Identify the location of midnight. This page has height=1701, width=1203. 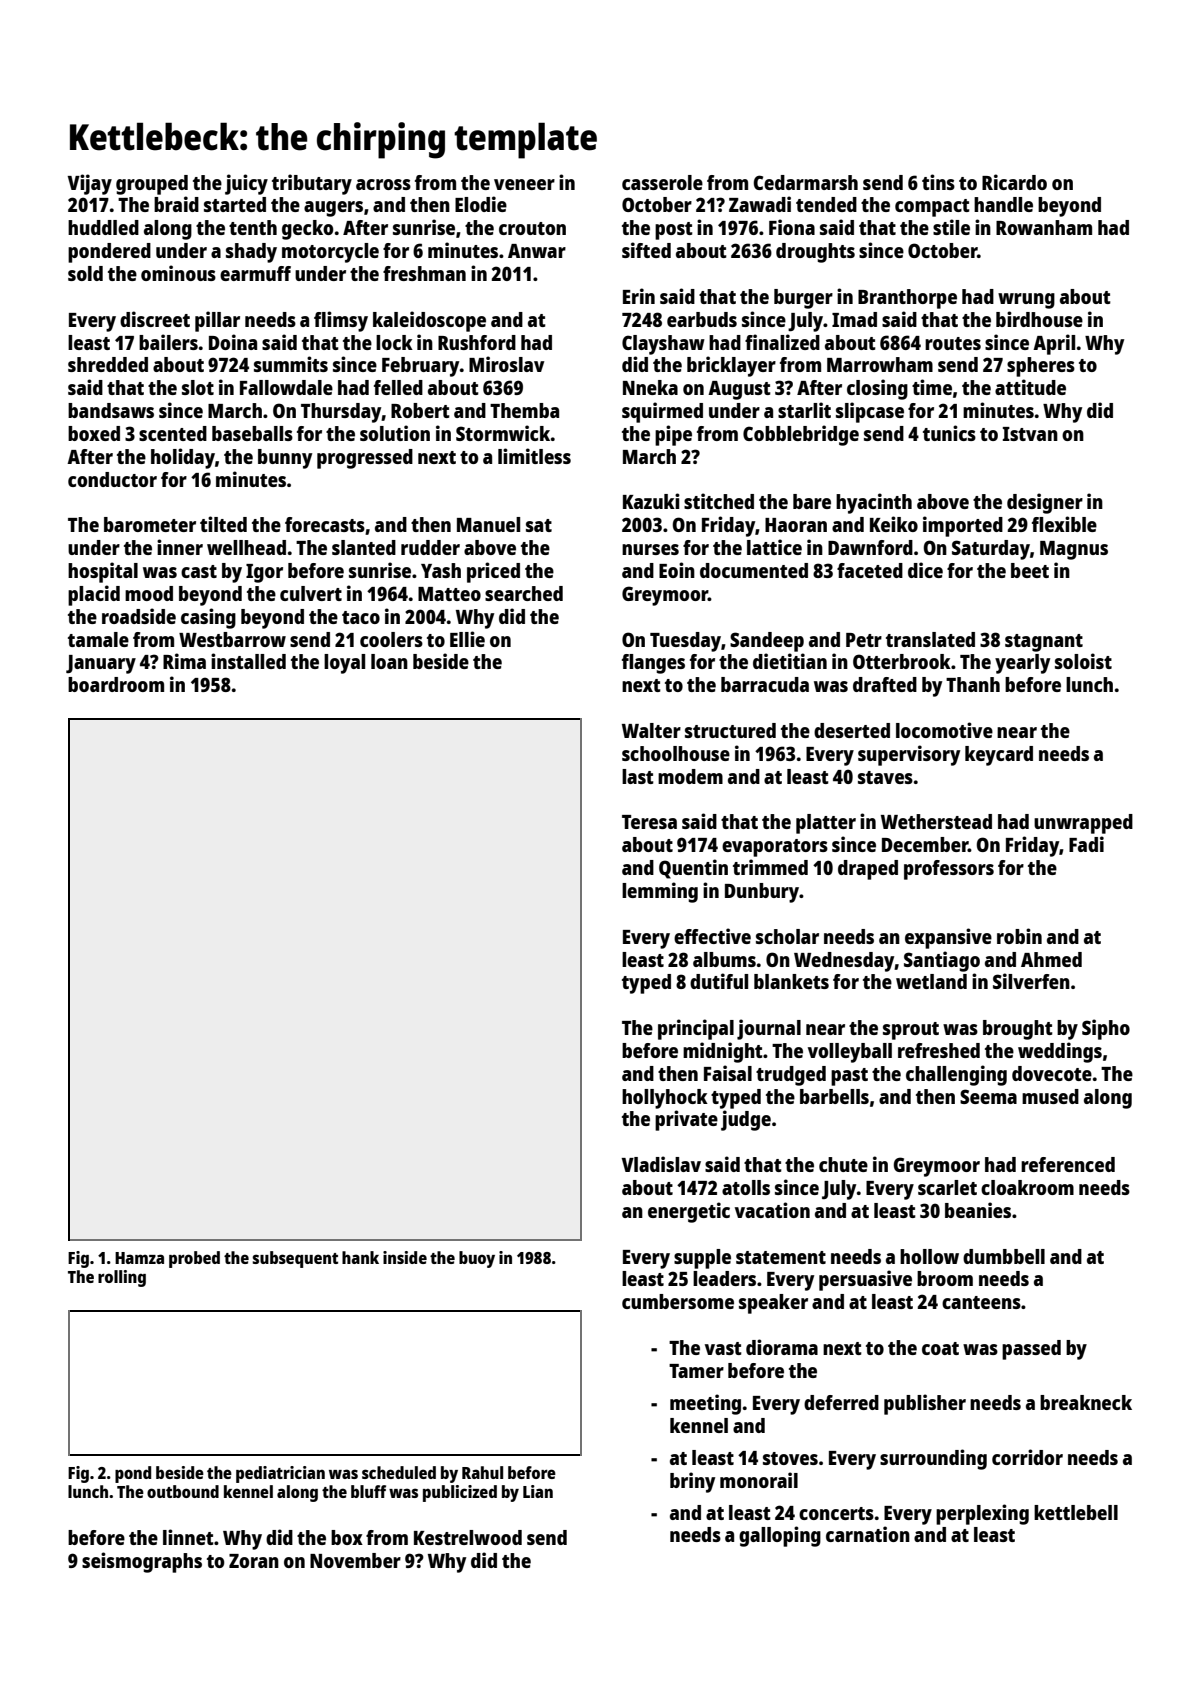
(723, 1052).
